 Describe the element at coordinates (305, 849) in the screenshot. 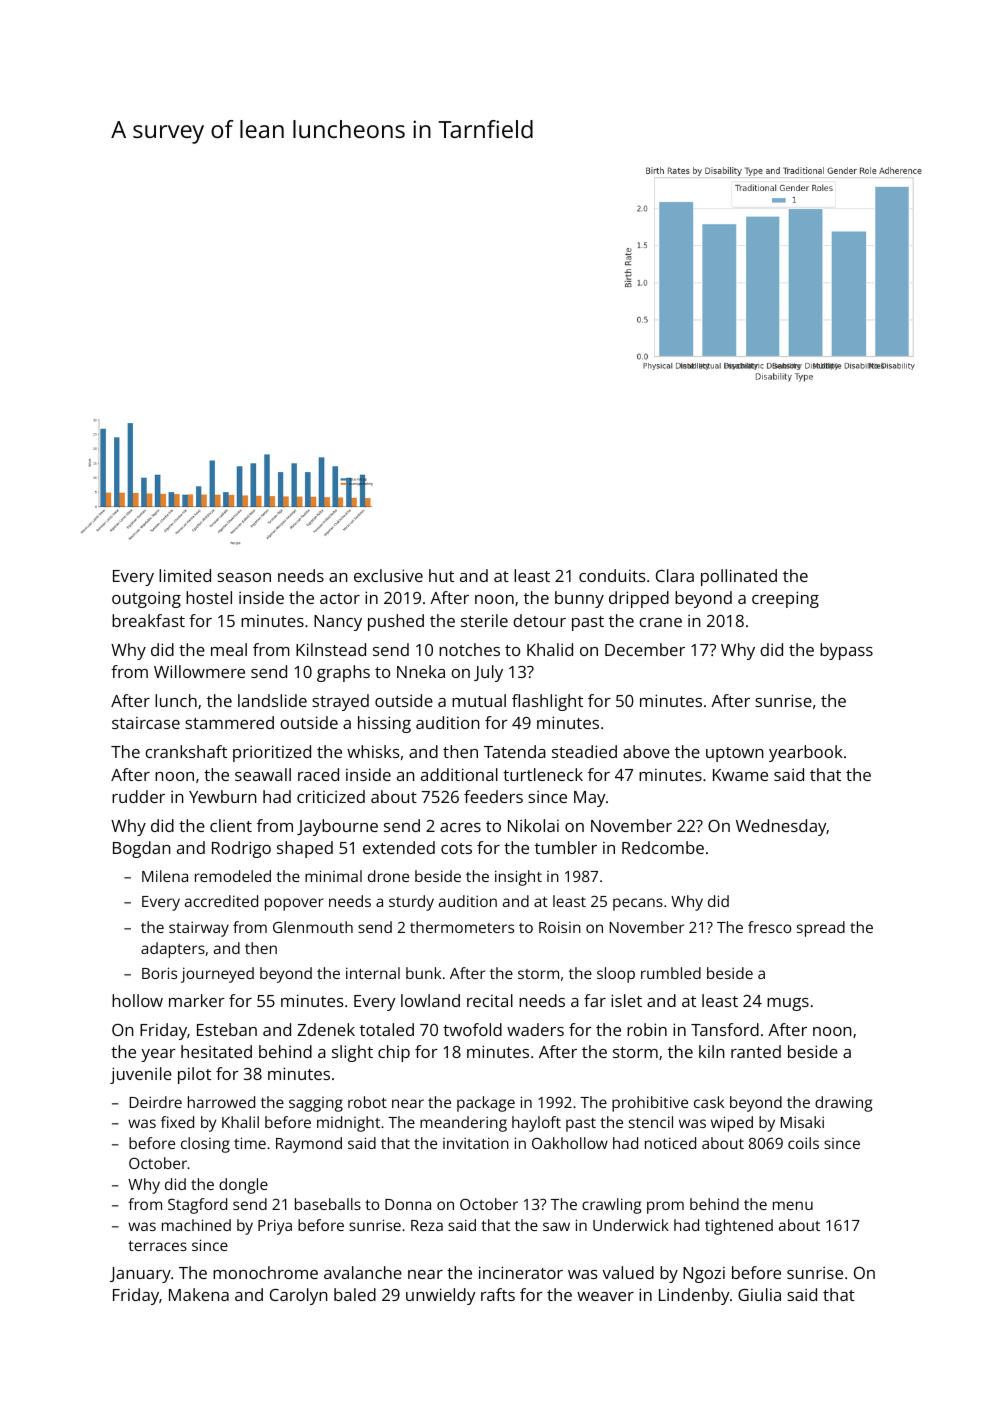

I see `shaped` at that location.
